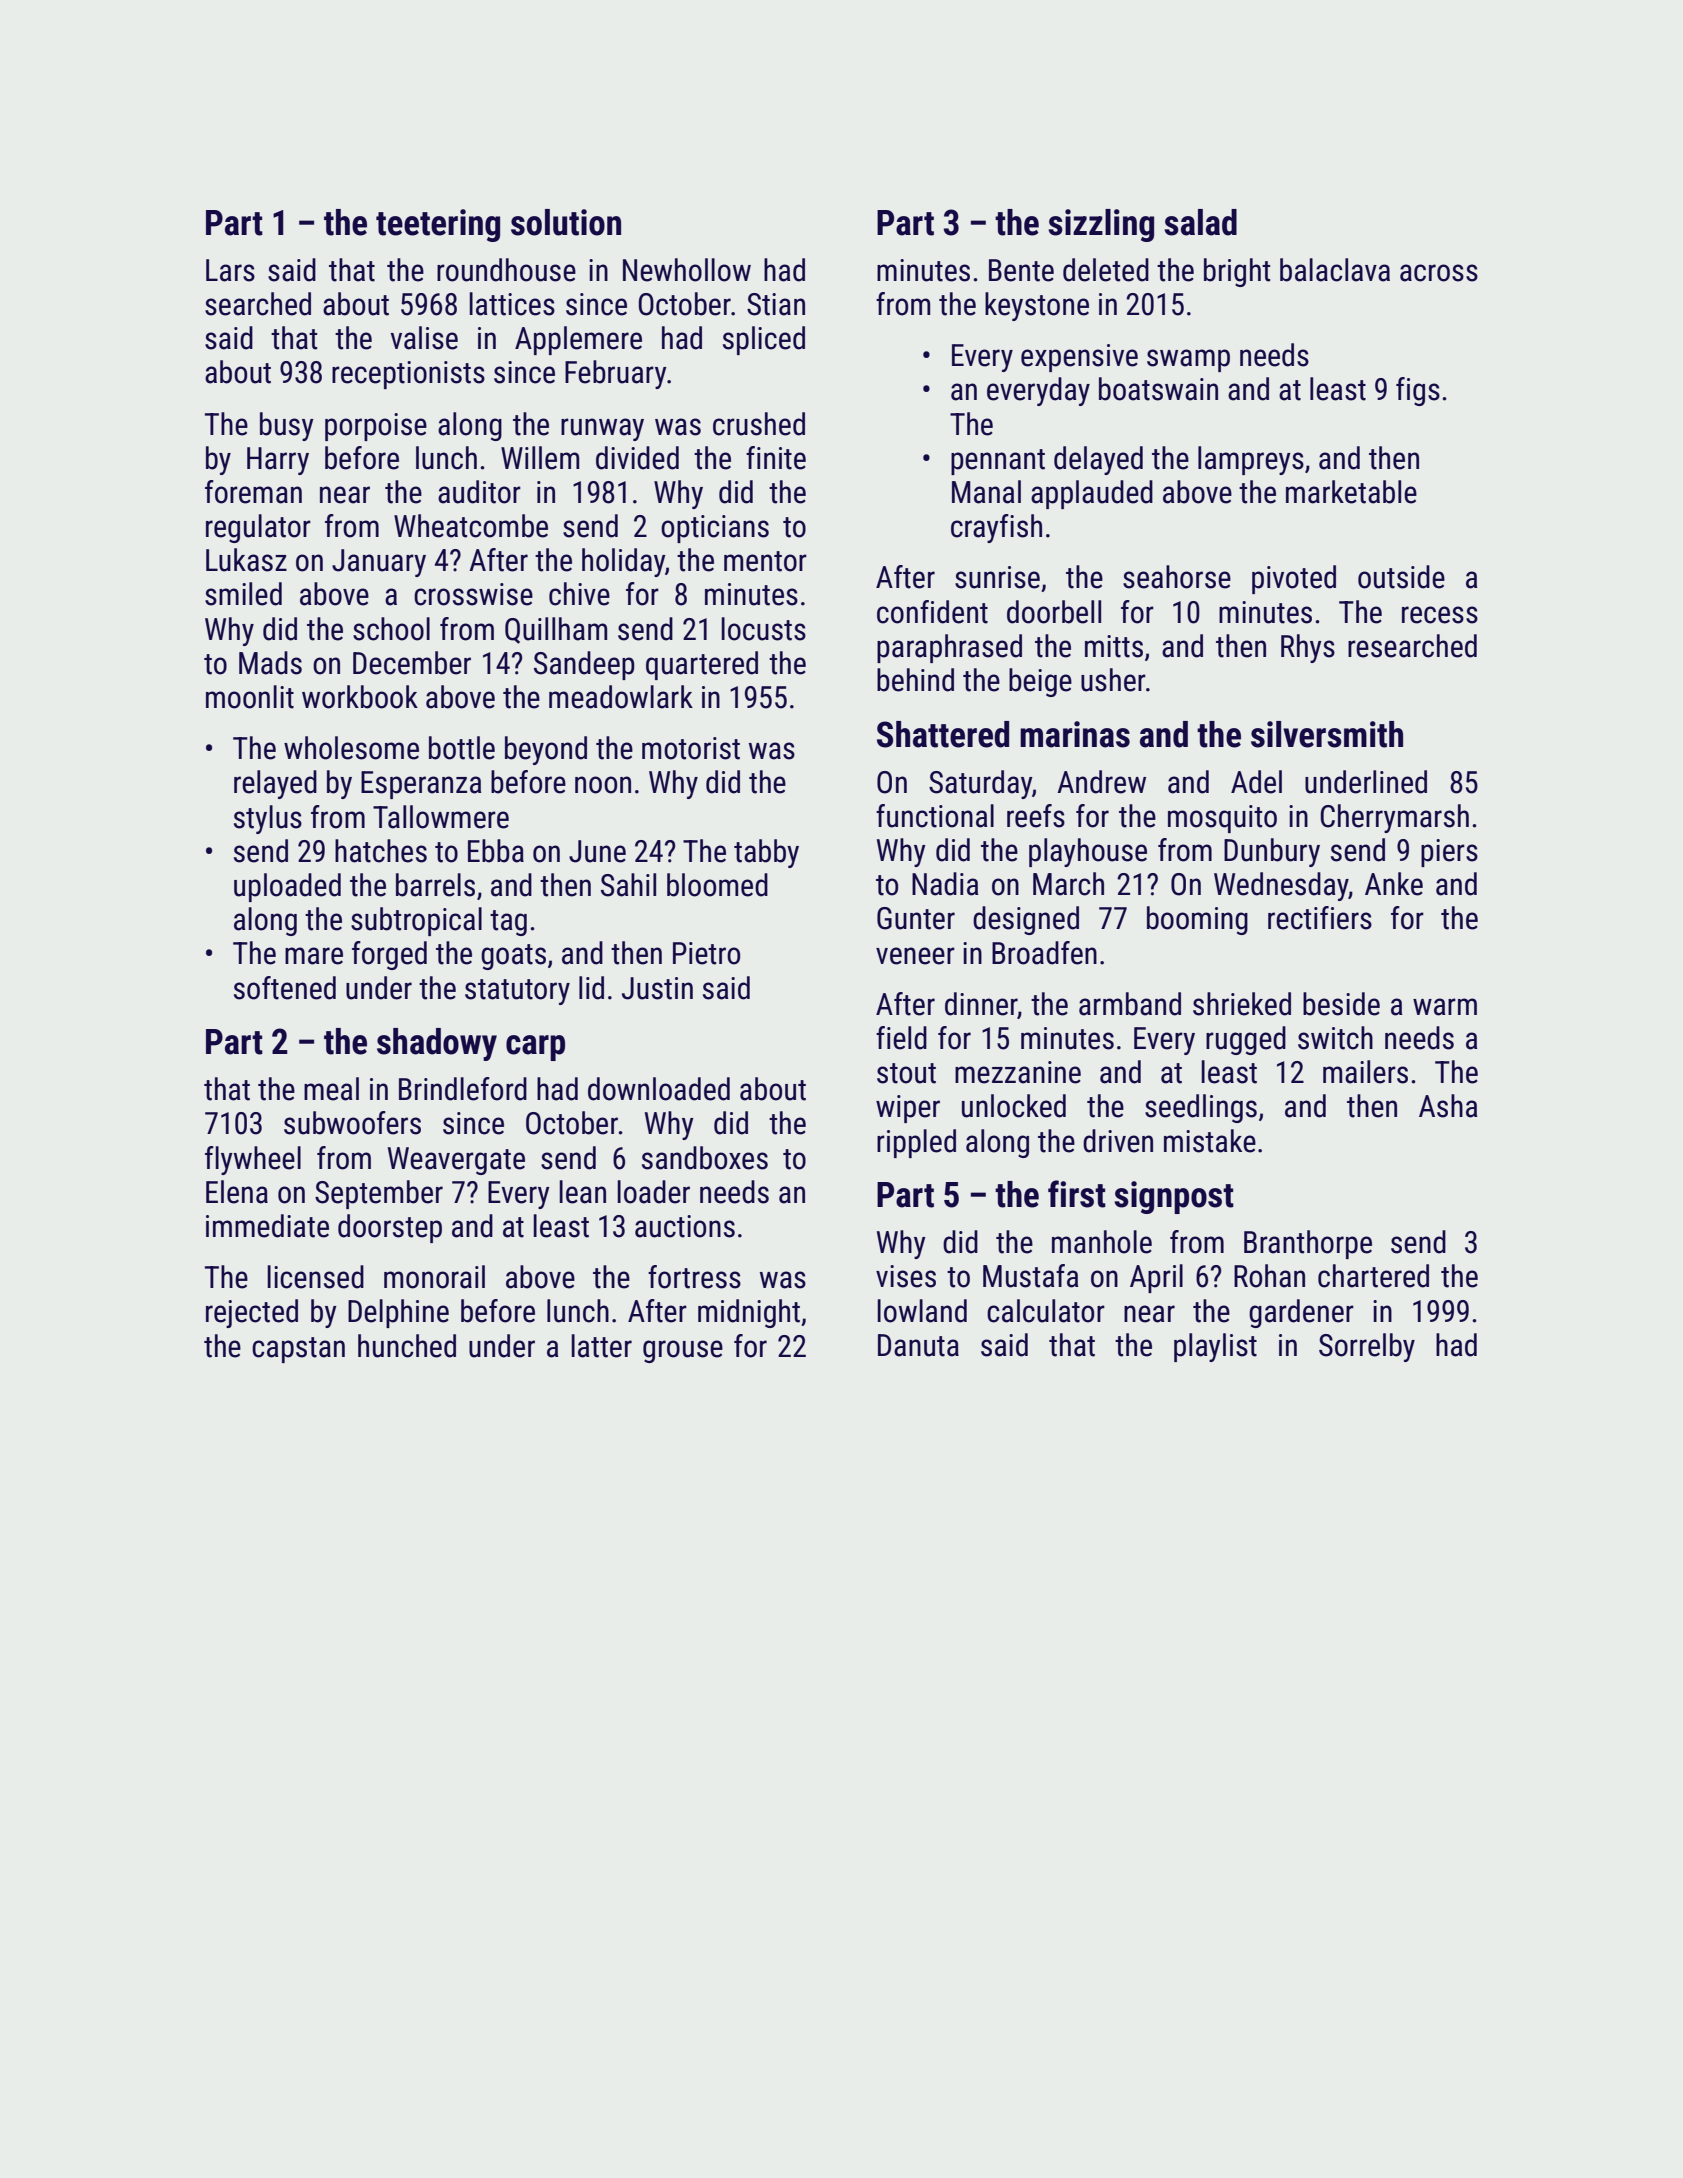 This image has height=2178, width=1683. I want to click on Danuta, so click(918, 1345).
